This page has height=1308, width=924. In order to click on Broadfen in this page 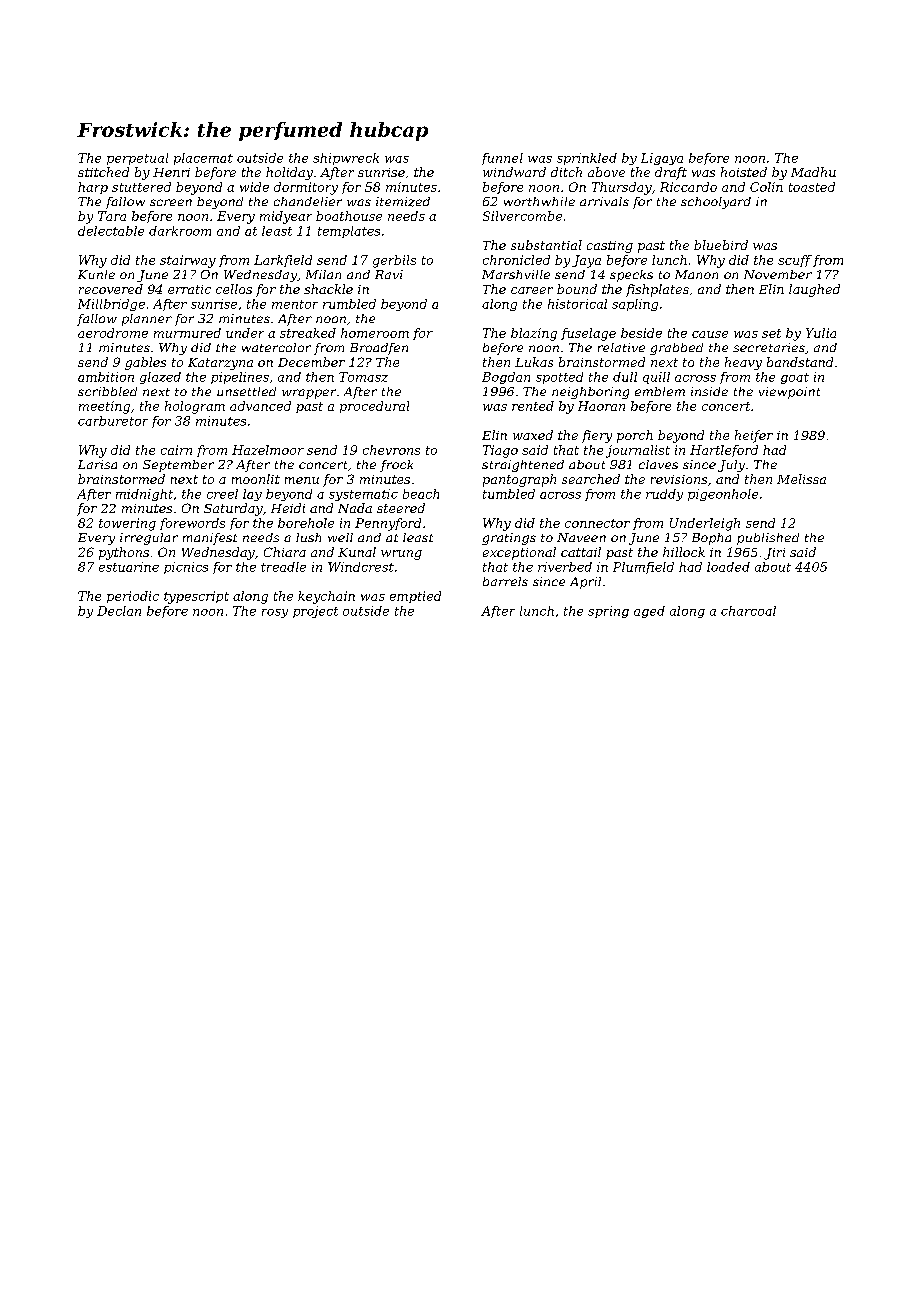, I will do `click(379, 349)`.
